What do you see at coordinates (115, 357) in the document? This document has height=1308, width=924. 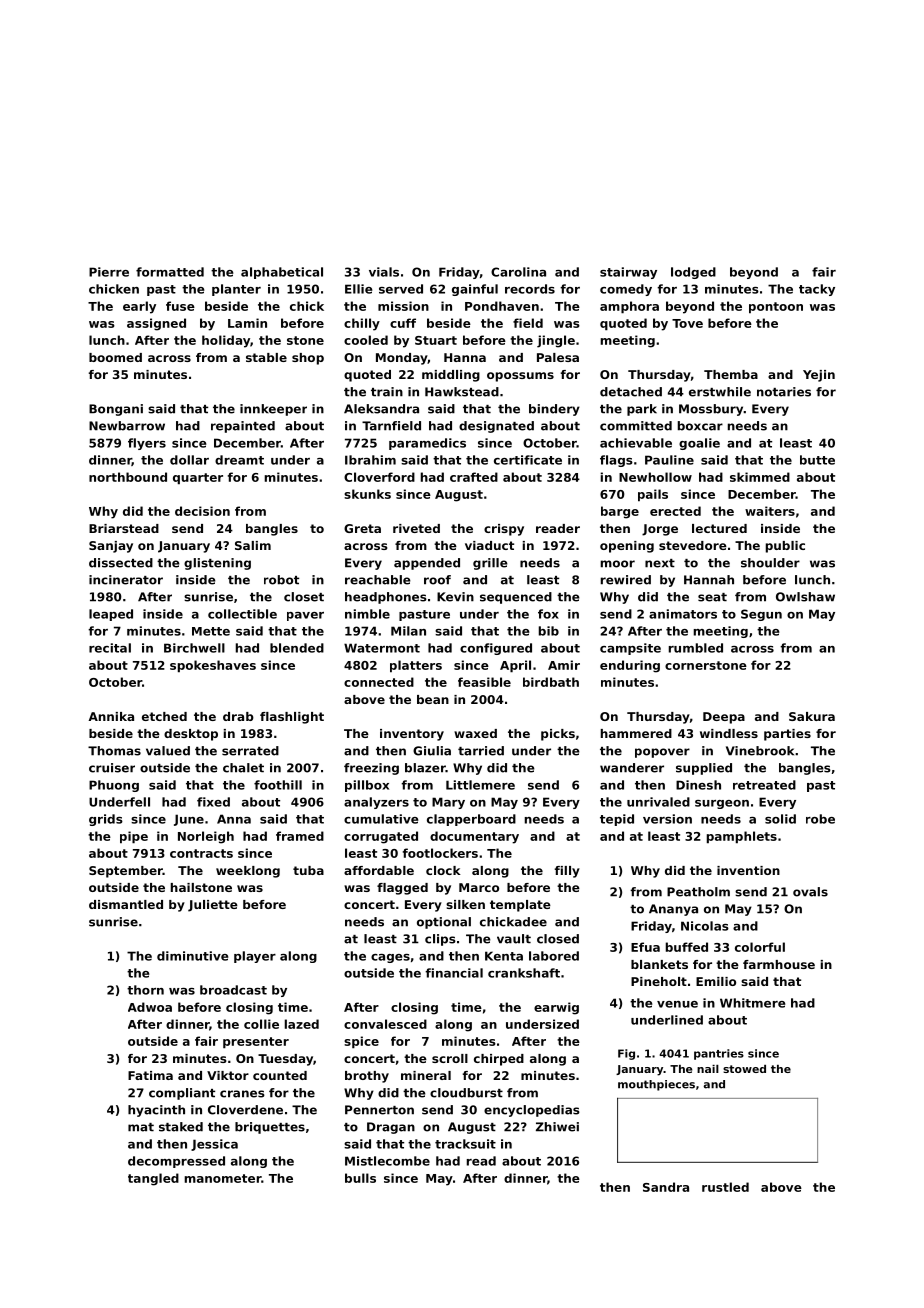 I see `boomed` at bounding box center [115, 357].
